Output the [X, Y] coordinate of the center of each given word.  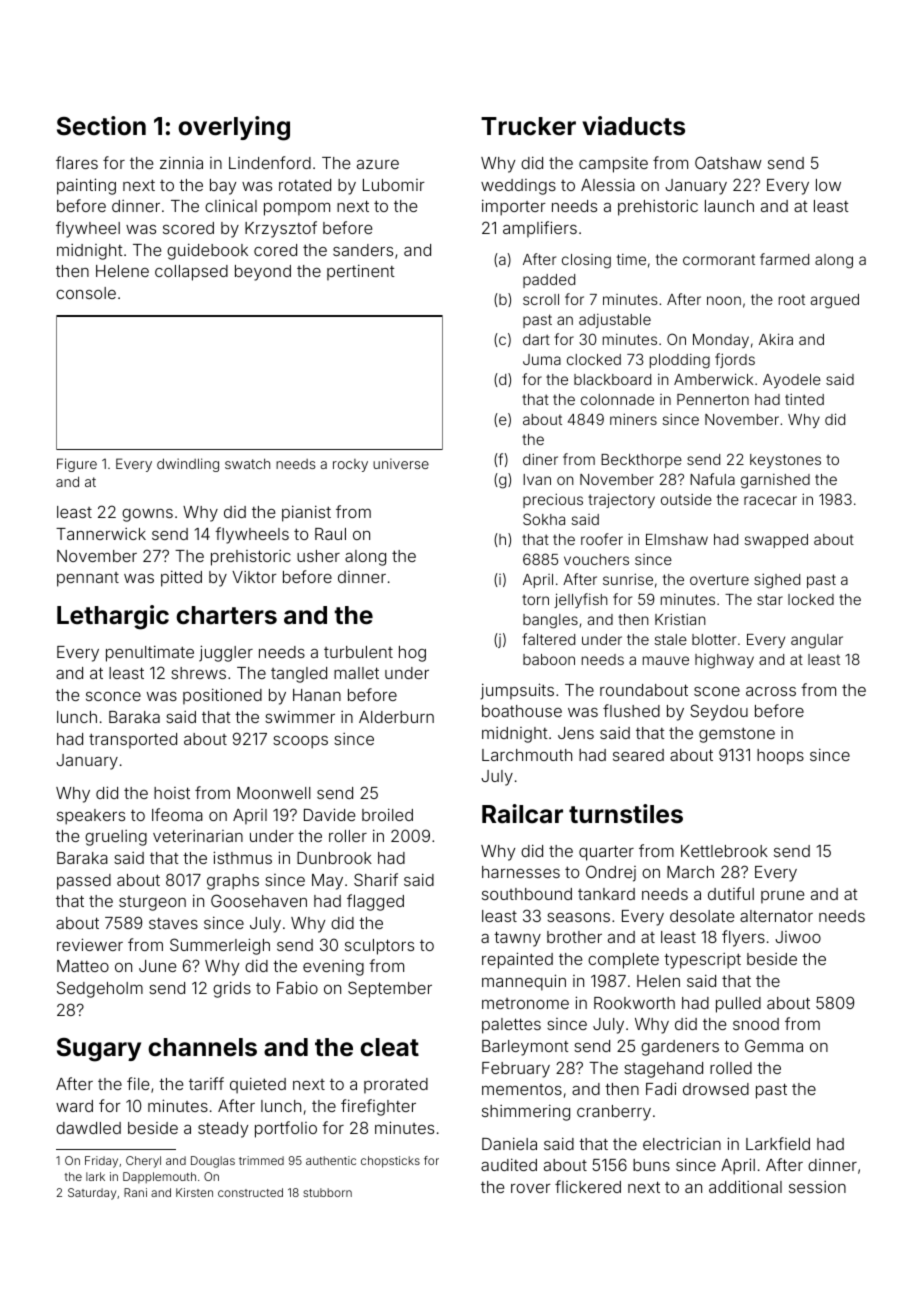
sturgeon [152, 903]
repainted [517, 960]
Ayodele [792, 381]
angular [817, 641]
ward [74, 1106]
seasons [578, 917]
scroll [541, 299]
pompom [297, 209]
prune [782, 897]
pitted [181, 578]
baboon [549, 659]
